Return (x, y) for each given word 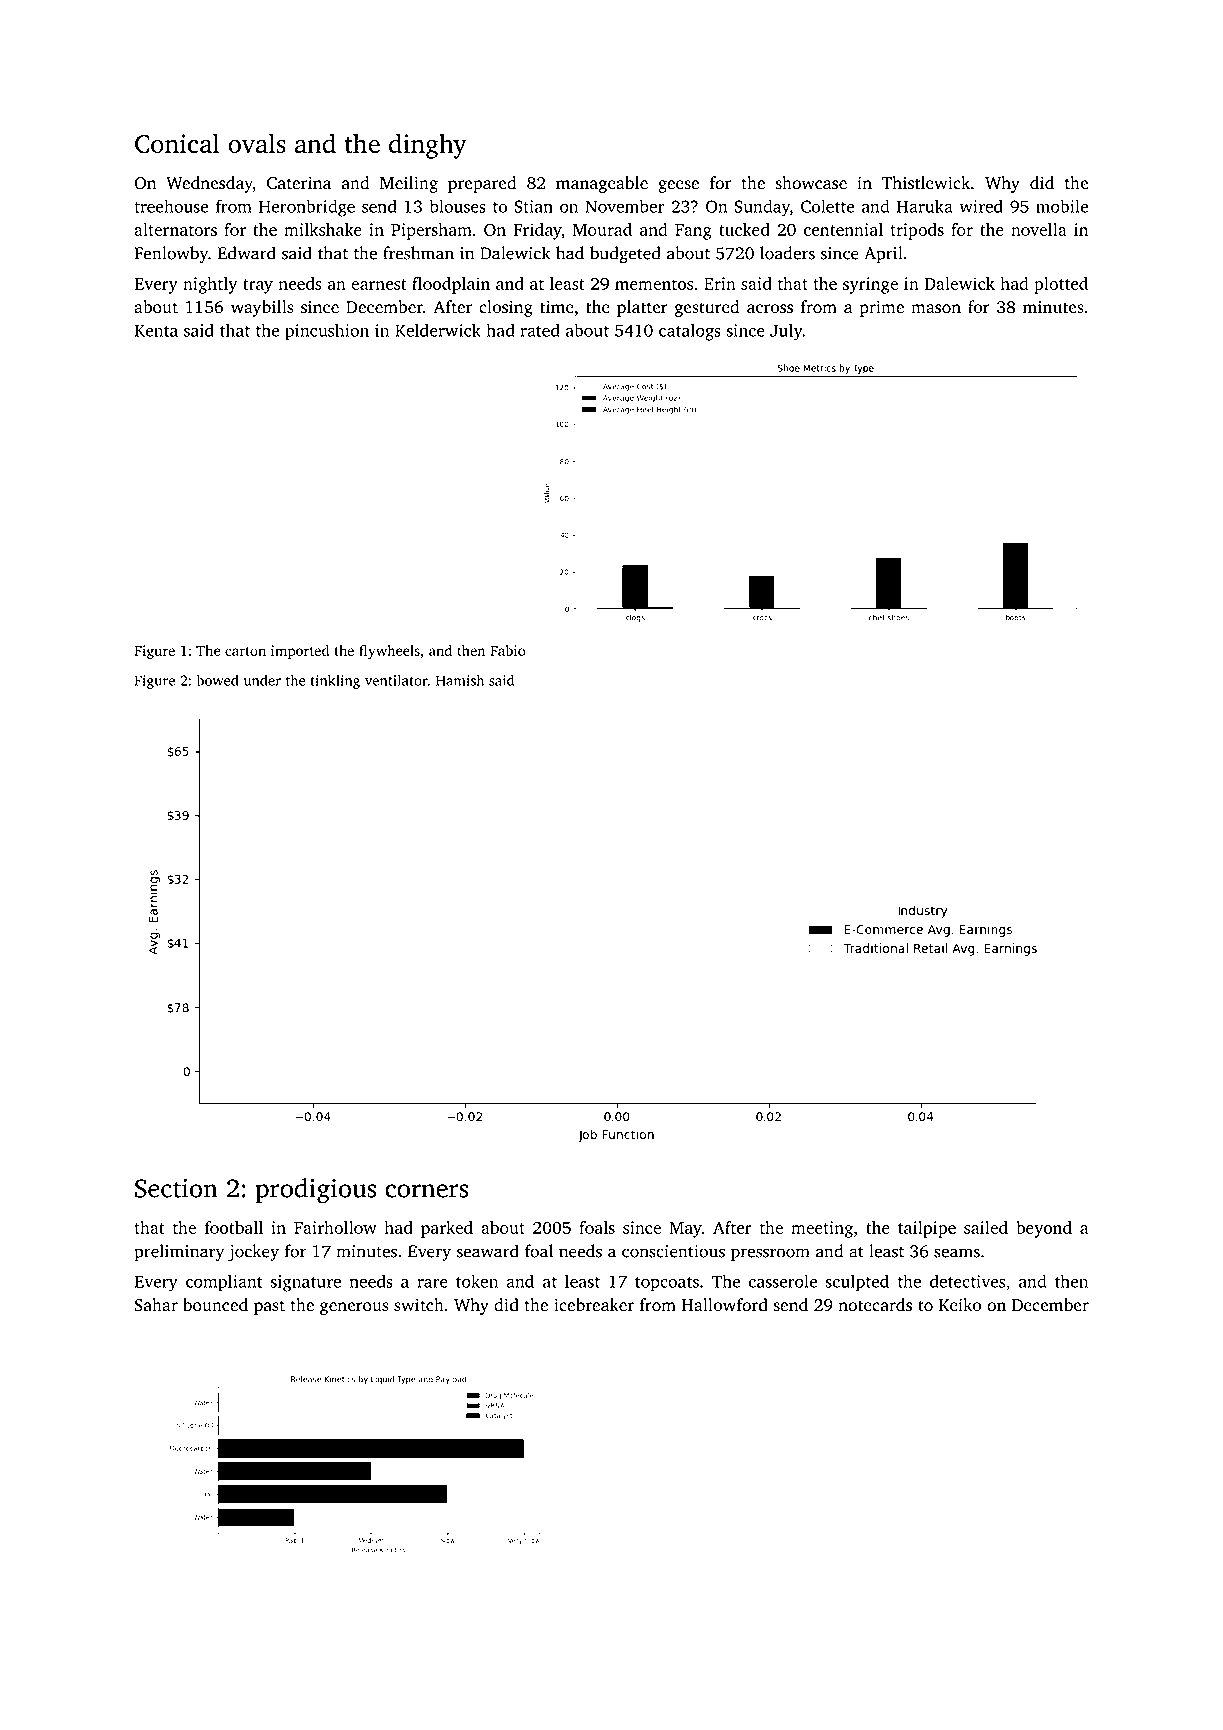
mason (936, 309)
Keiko (960, 1305)
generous (354, 1308)
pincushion (327, 332)
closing (506, 308)
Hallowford (724, 1305)
